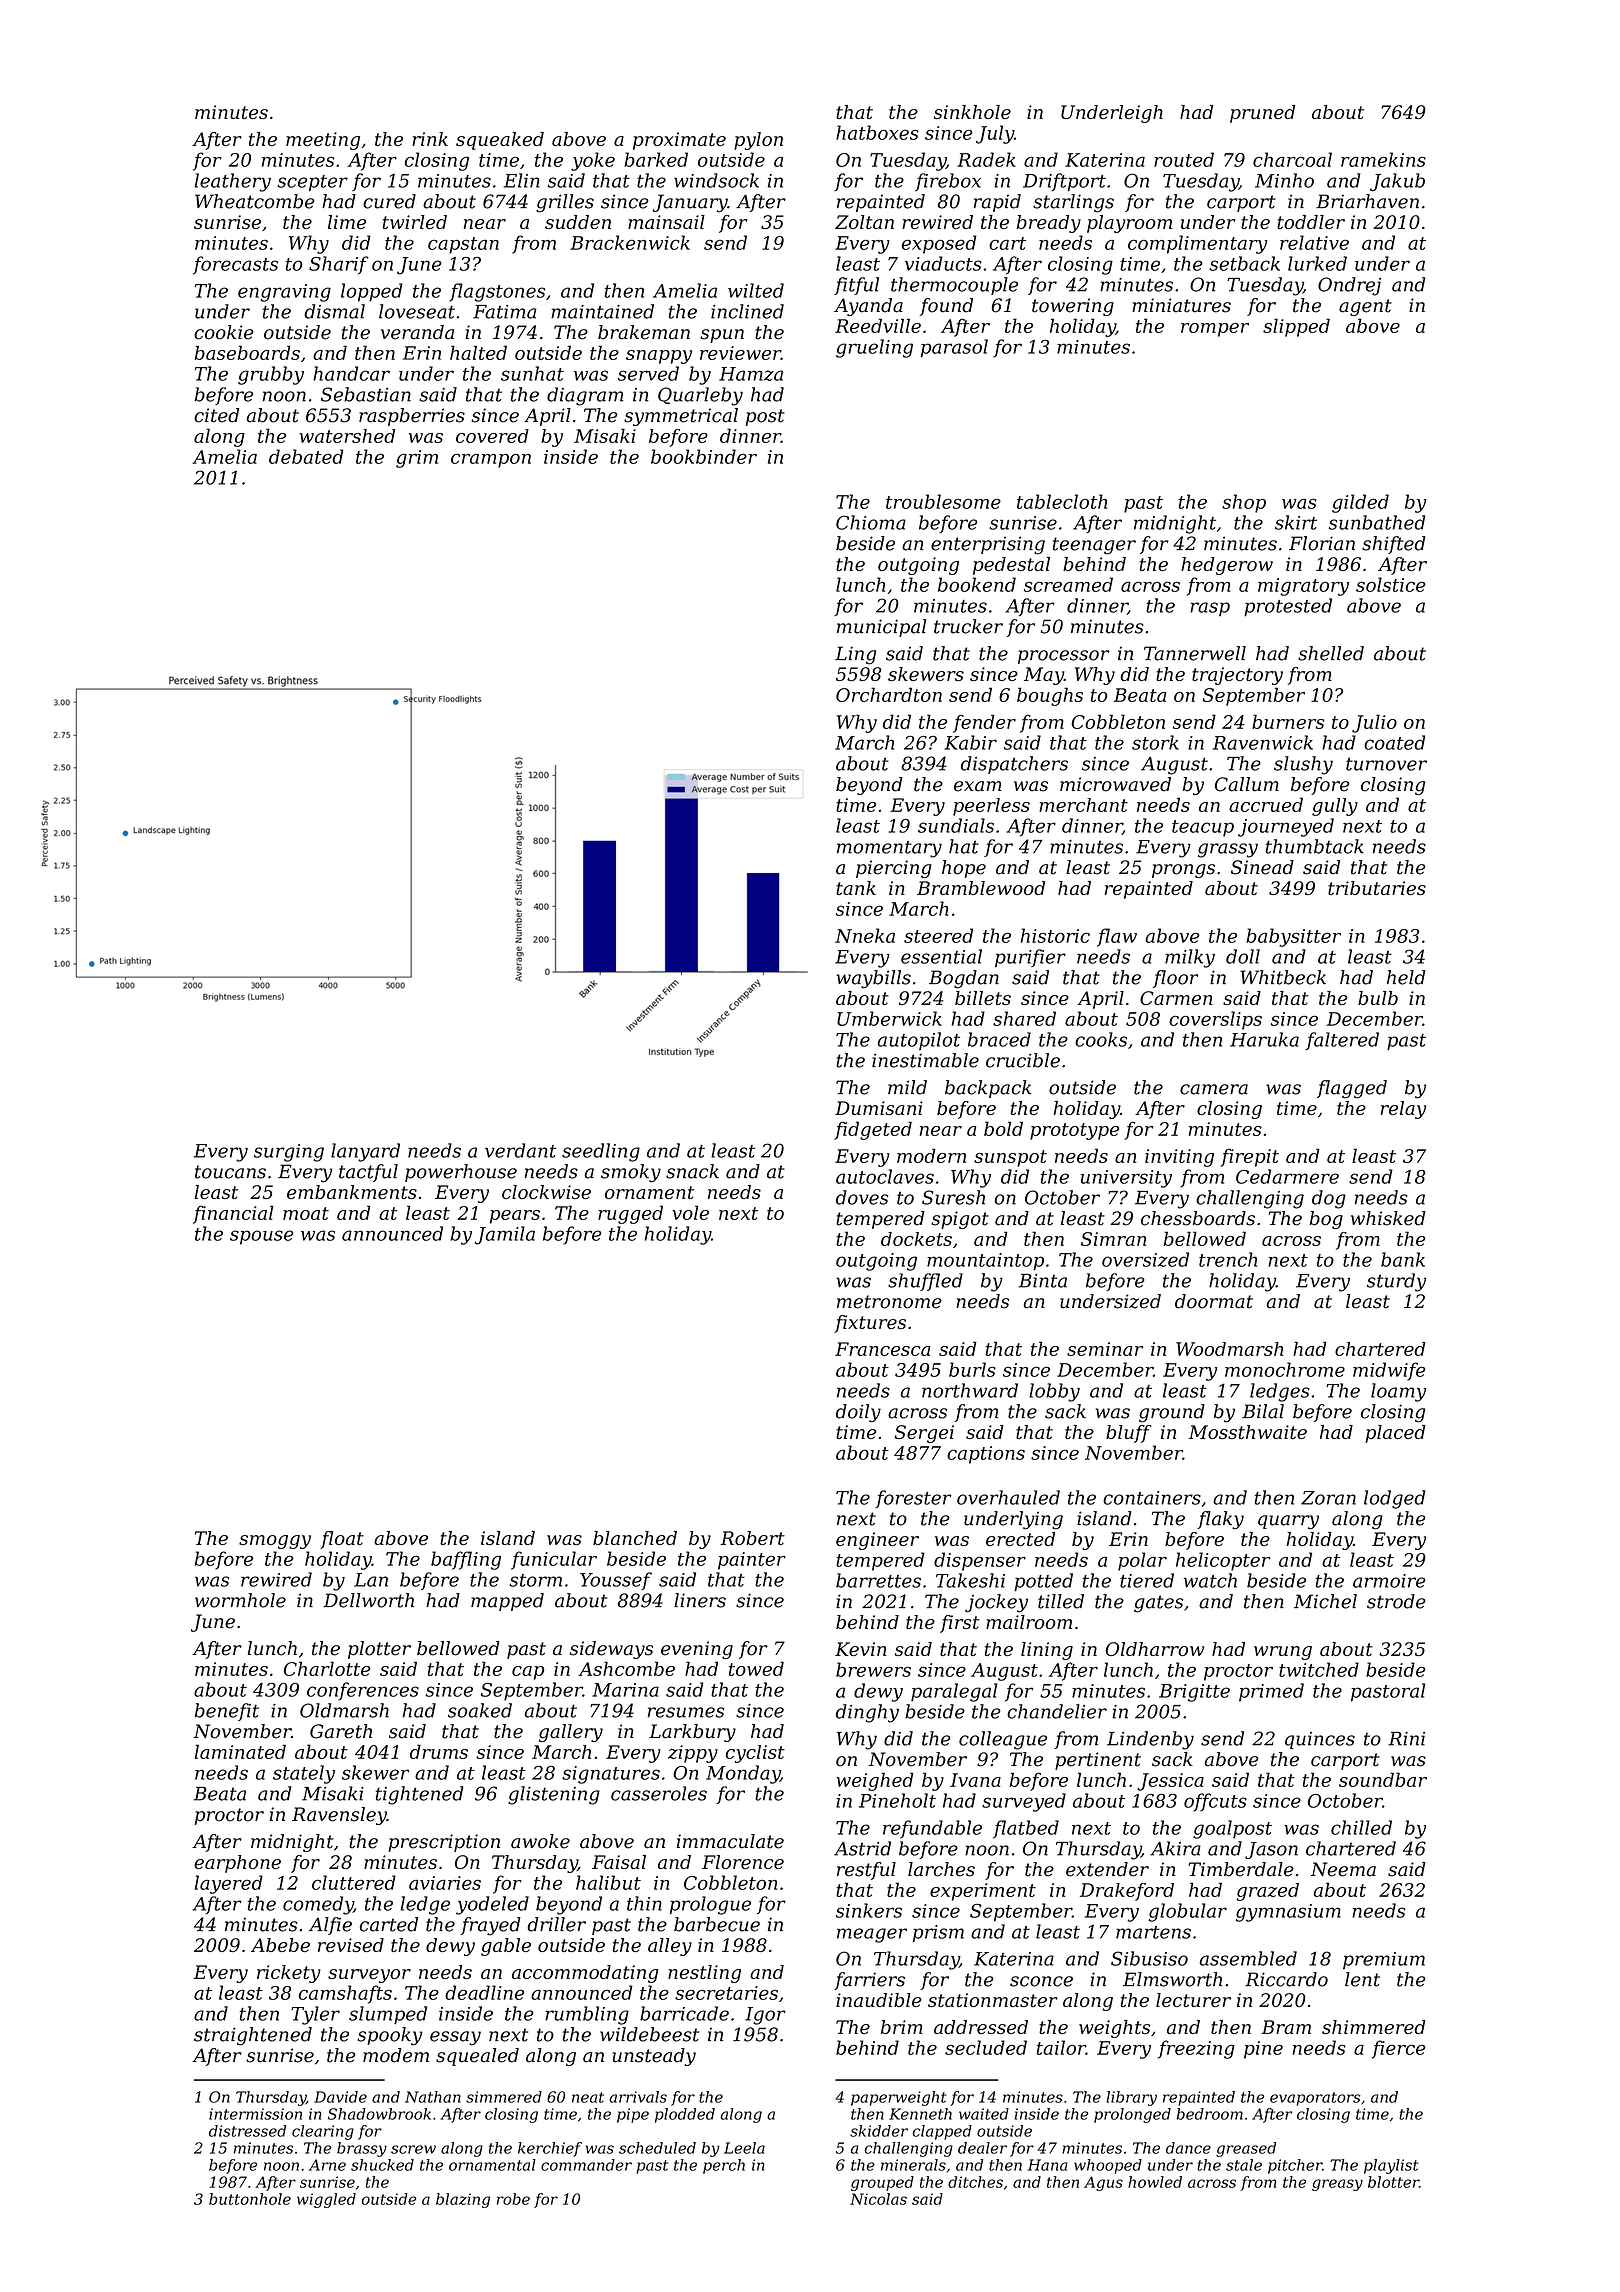  Describe the element at coordinates (679, 141) in the screenshot. I see `proximate` at that location.
